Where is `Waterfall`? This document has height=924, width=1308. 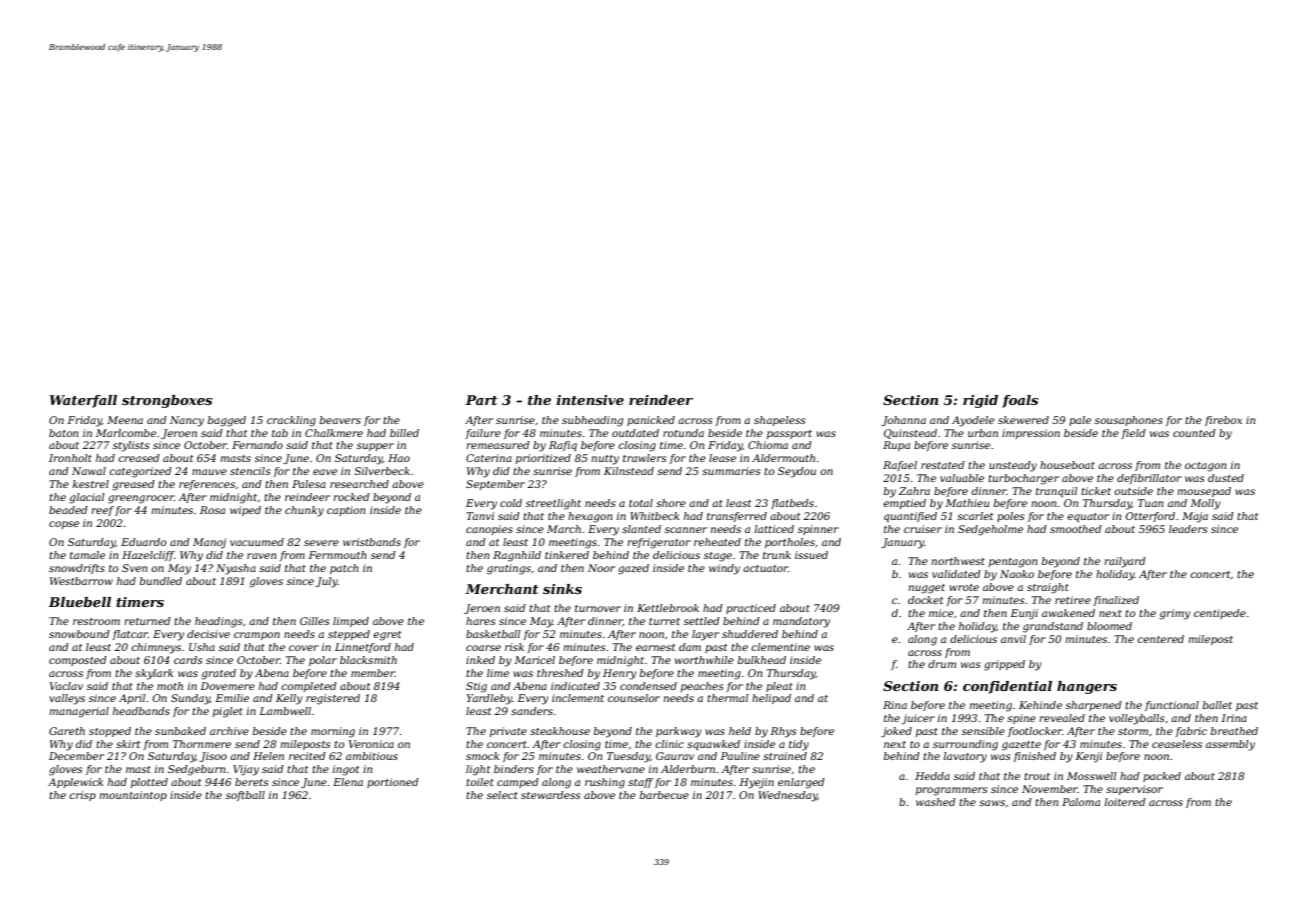
Waterfall is located at coordinates (83, 401).
